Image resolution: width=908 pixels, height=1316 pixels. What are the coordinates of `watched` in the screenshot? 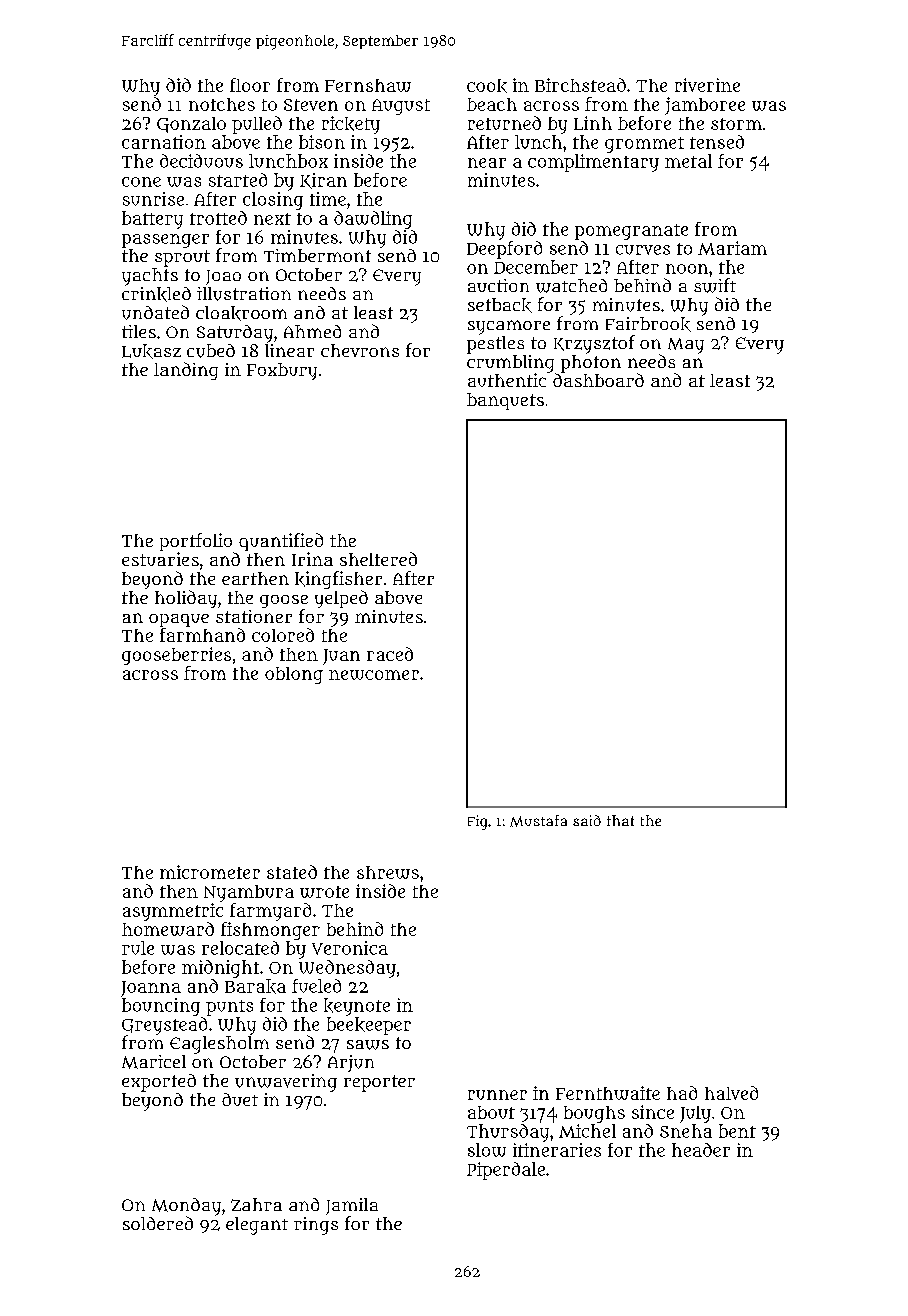 It's located at (571, 286).
